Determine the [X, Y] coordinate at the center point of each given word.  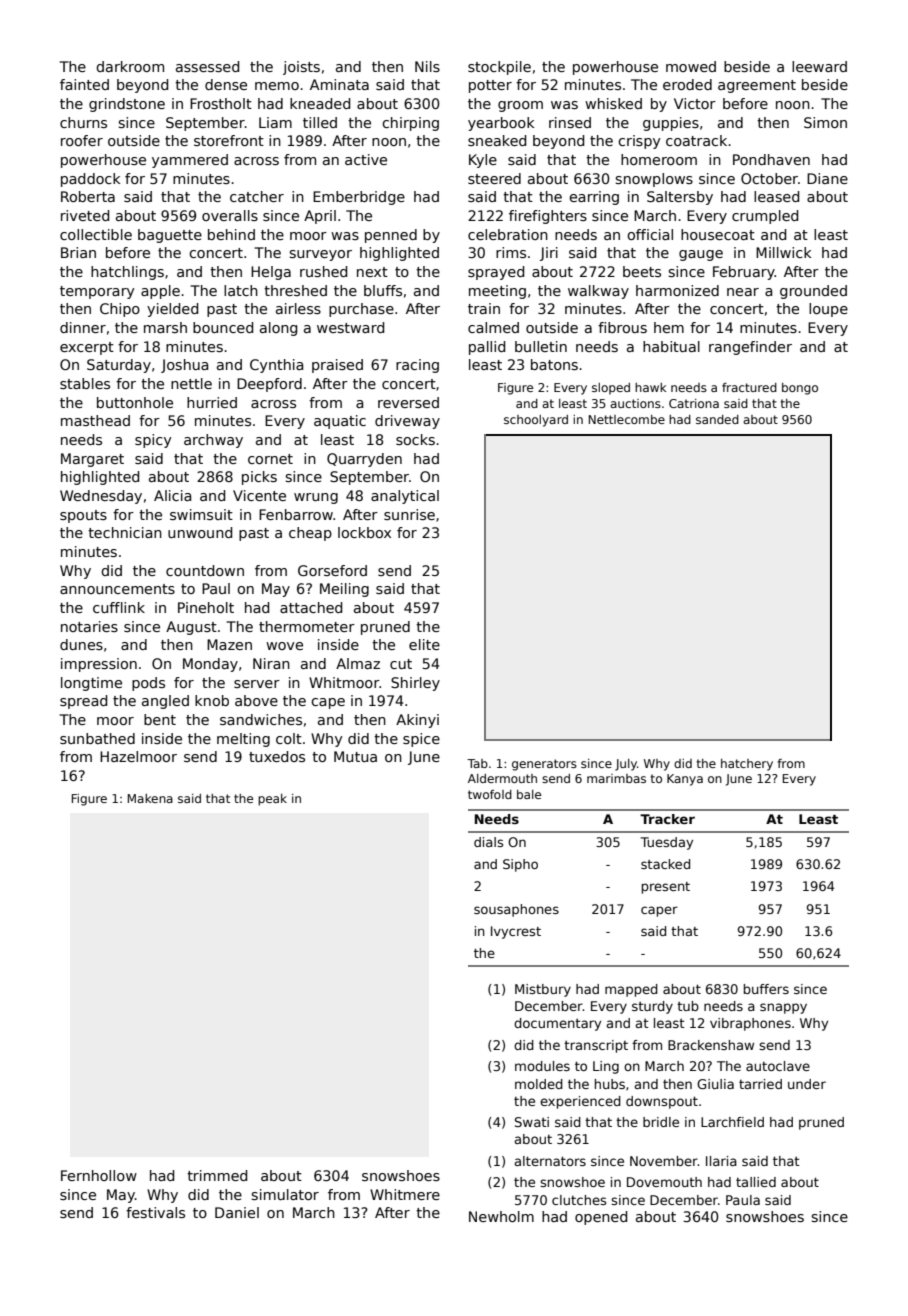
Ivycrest [516, 932]
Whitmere [405, 1194]
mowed [691, 66]
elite [424, 644]
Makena [150, 798]
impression [99, 665]
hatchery [747, 765]
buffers [766, 989]
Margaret [92, 460]
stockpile [499, 68]
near [743, 292]
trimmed [217, 1175]
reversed [408, 402]
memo [277, 86]
